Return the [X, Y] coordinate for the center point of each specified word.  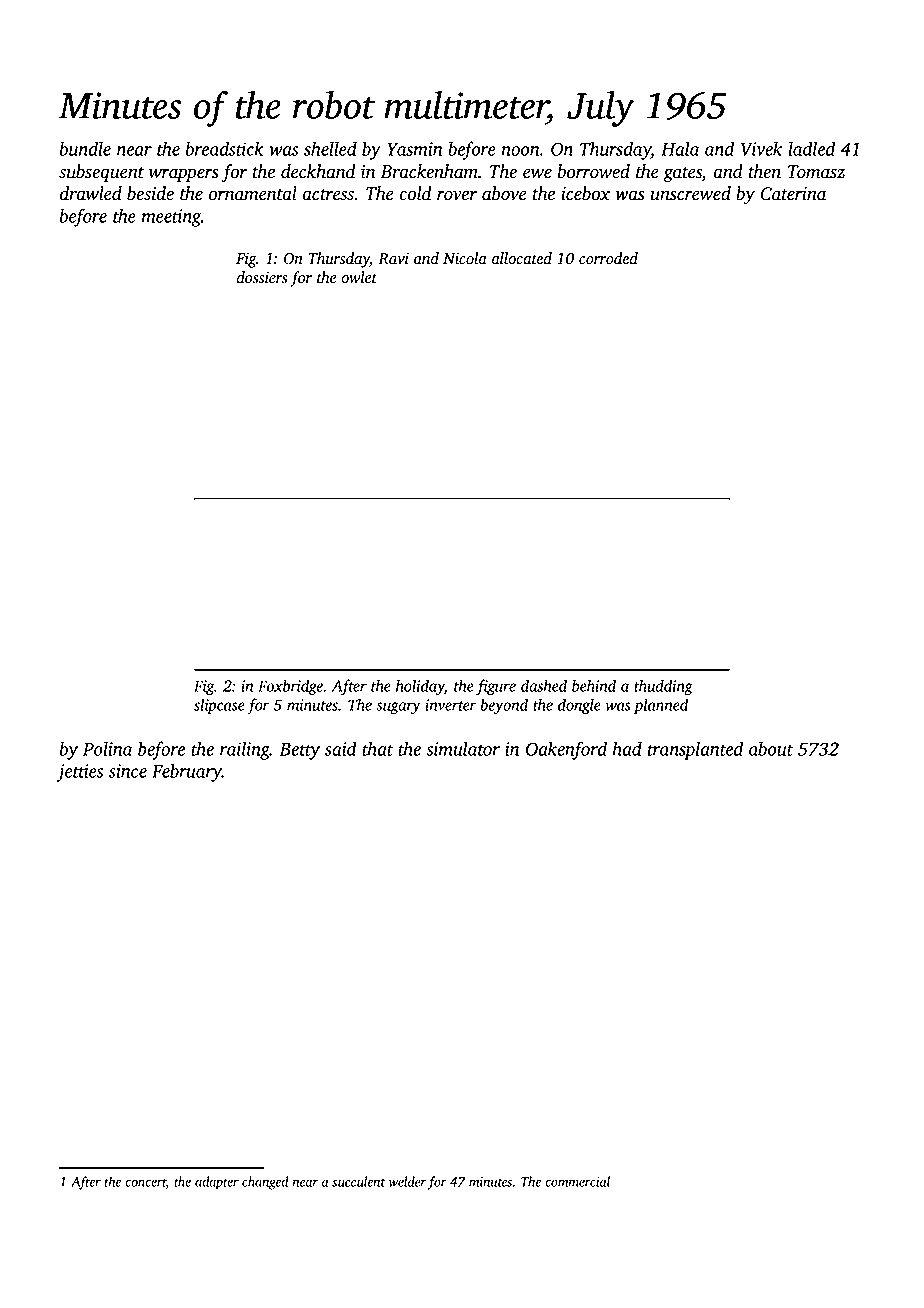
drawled [91, 193]
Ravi [393, 259]
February [187, 772]
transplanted [695, 750]
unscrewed [691, 193]
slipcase [219, 706]
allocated [522, 258]
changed [265, 1183]
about [771, 748]
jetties [80, 773]
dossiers [262, 277]
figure [496, 687]
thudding [663, 687]
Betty [300, 751]
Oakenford [566, 750]
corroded [608, 258]
